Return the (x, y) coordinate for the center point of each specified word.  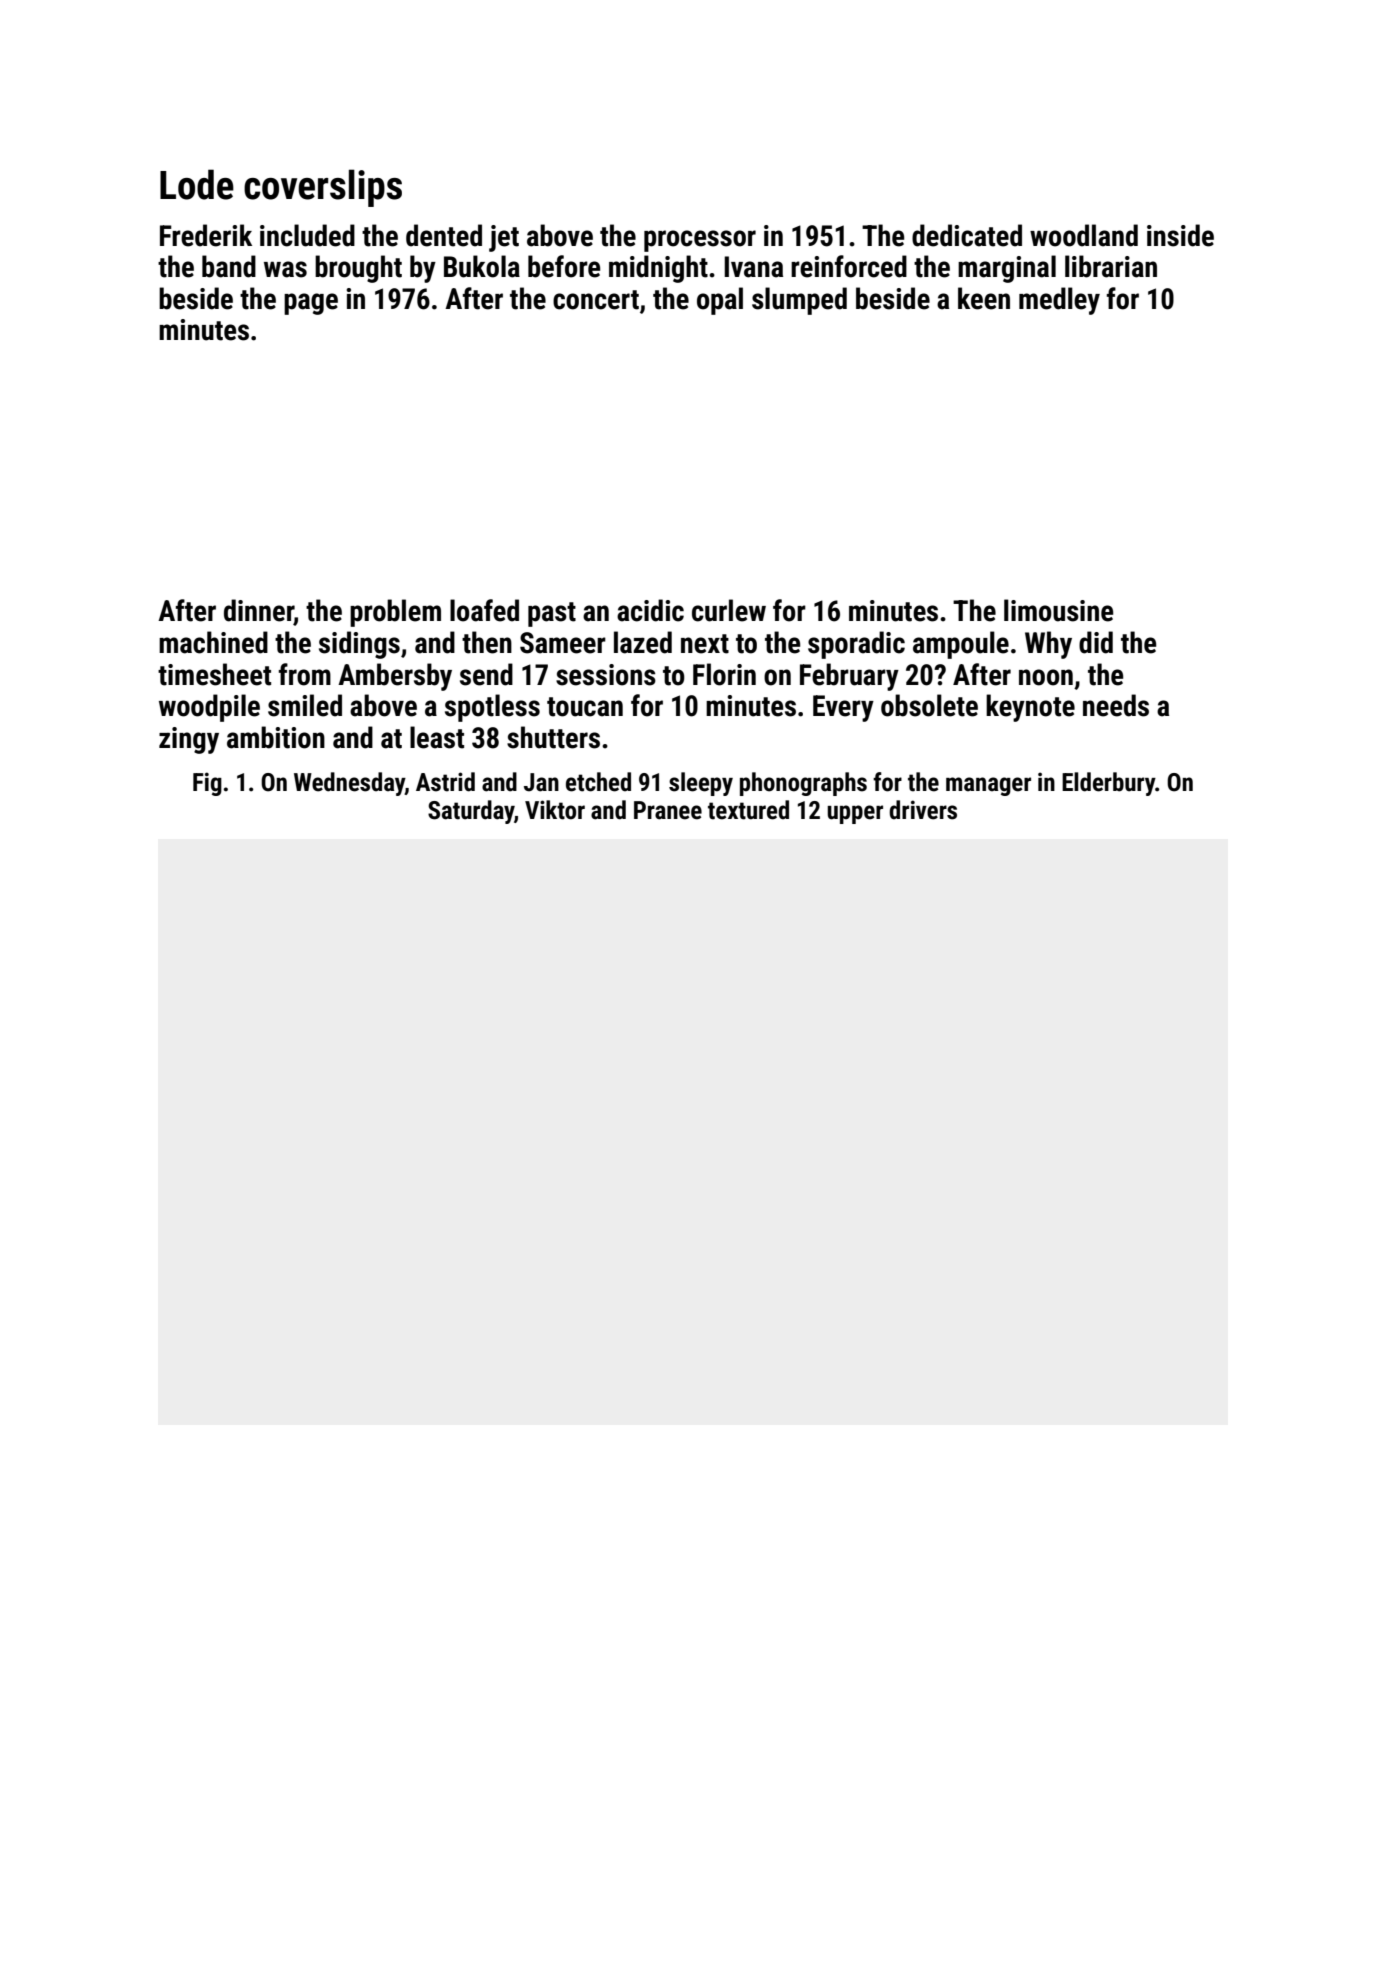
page (311, 304)
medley (1059, 301)
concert (596, 300)
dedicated (967, 235)
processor (700, 241)
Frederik (206, 235)
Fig (207, 784)
